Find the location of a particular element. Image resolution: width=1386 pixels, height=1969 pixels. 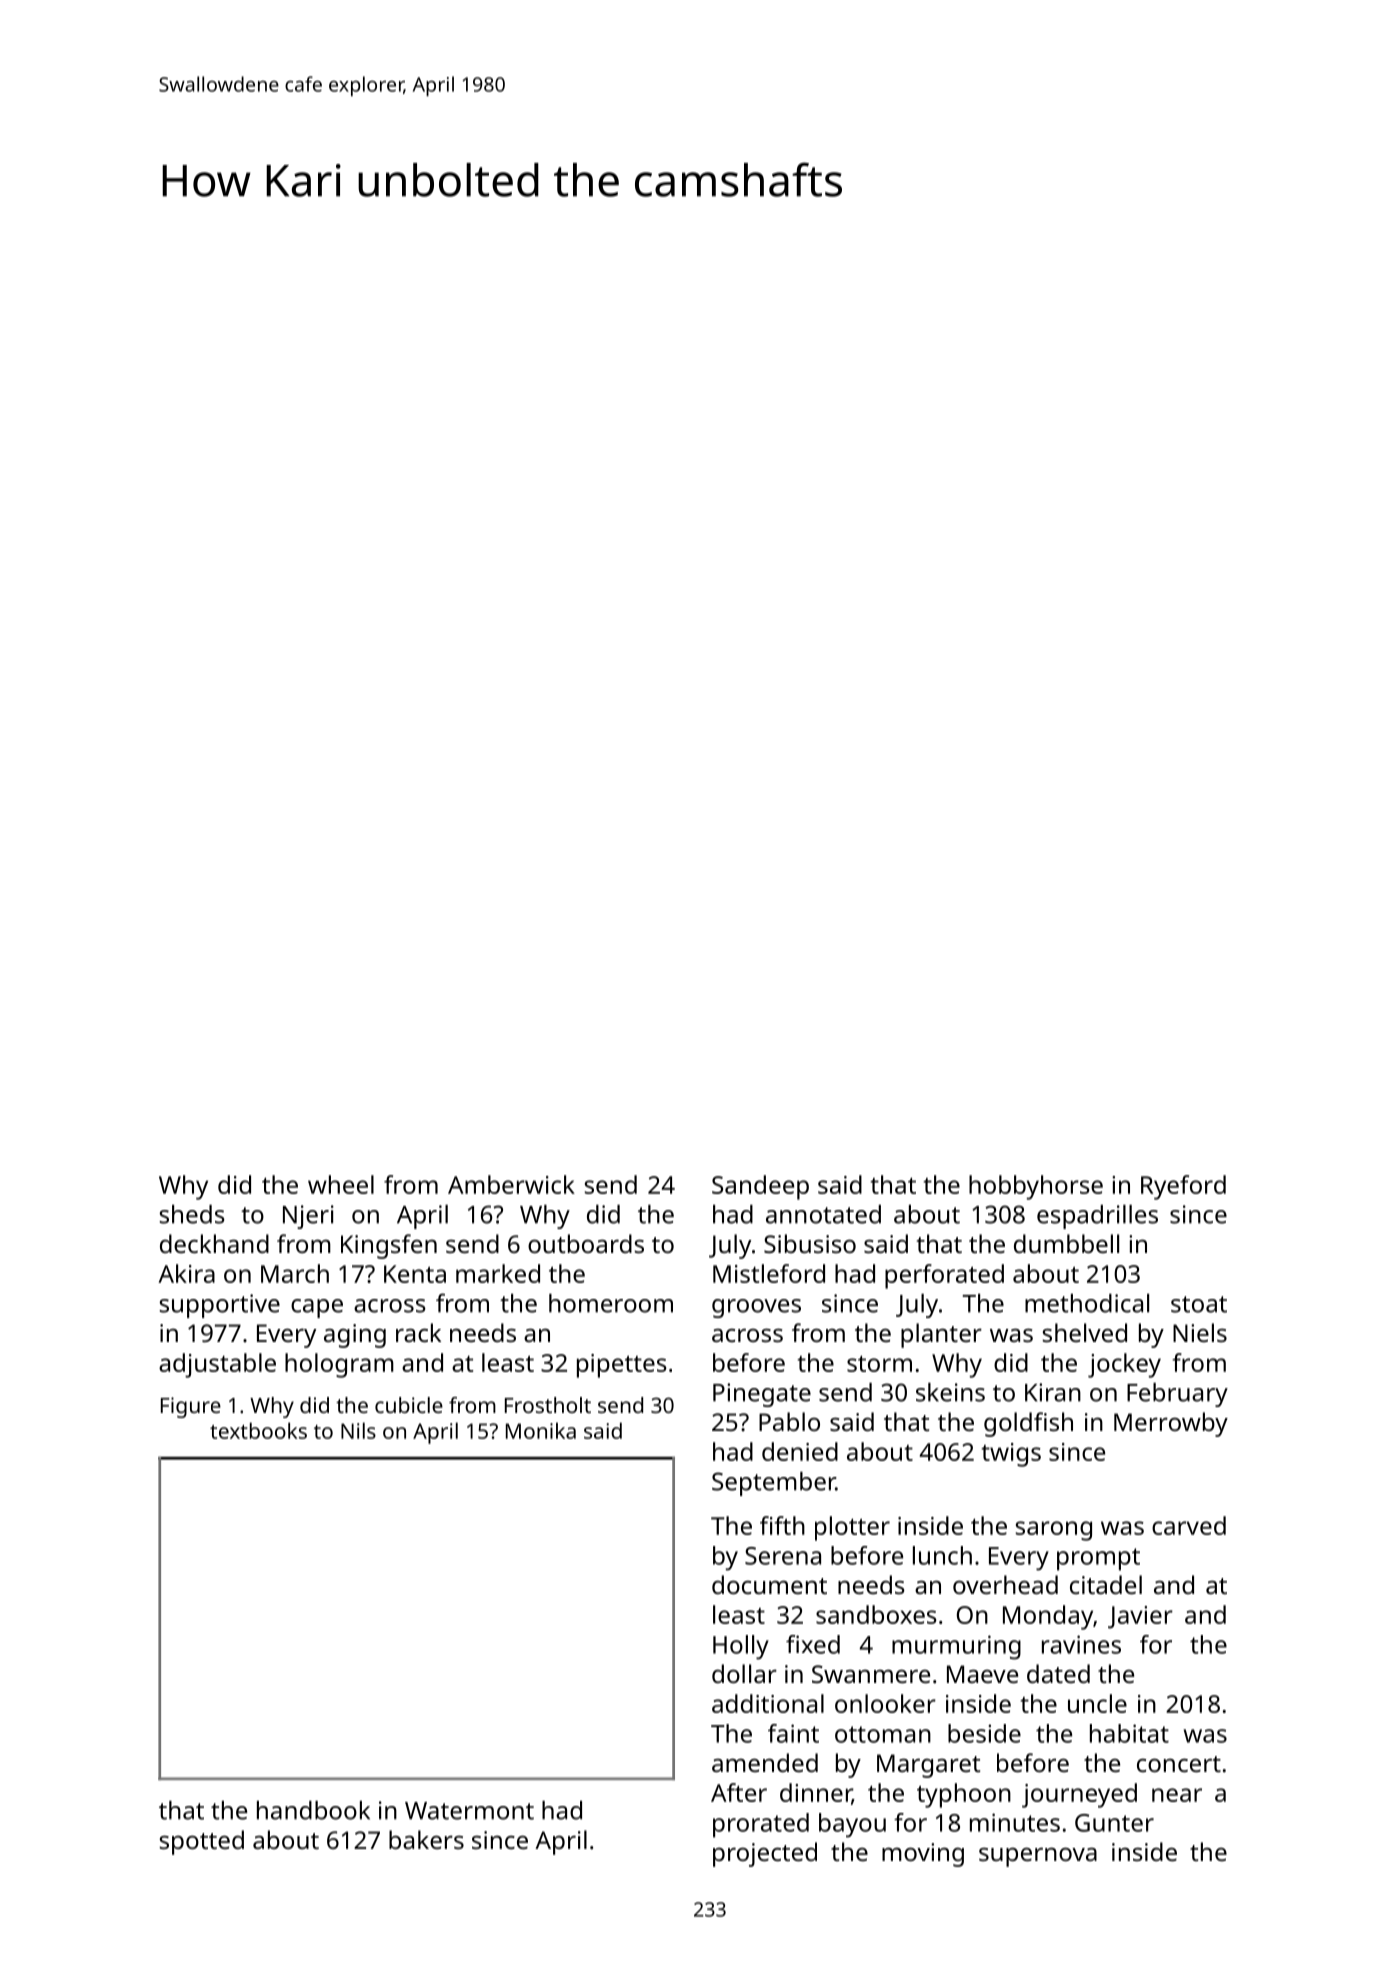

planter is located at coordinates (941, 1335).
